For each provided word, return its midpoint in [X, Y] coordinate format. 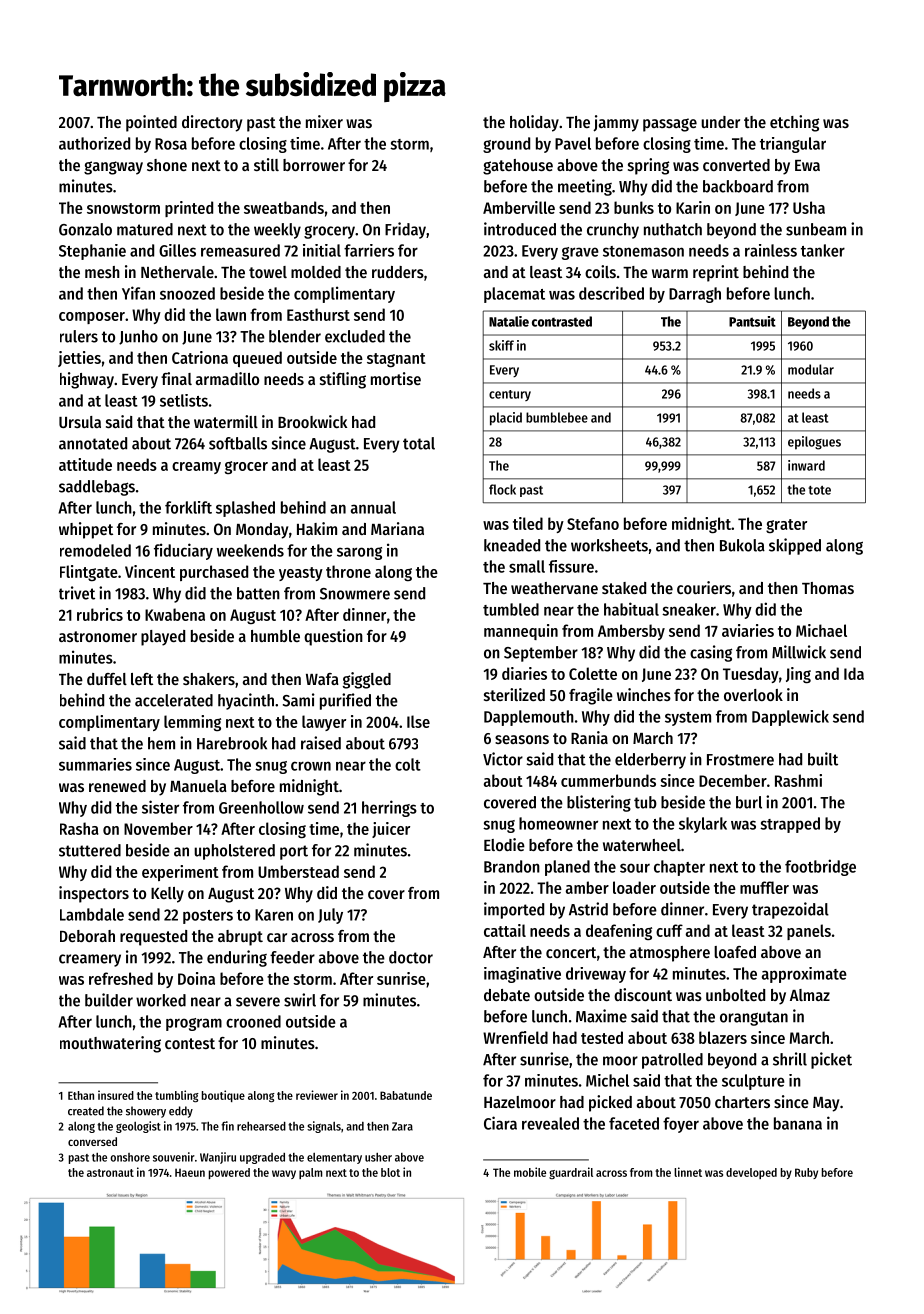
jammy [616, 123]
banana [798, 1123]
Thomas [828, 588]
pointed [151, 123]
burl [749, 802]
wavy [284, 1174]
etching [794, 123]
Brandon [512, 866]
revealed [550, 1123]
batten [258, 593]
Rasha [79, 828]
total [419, 443]
